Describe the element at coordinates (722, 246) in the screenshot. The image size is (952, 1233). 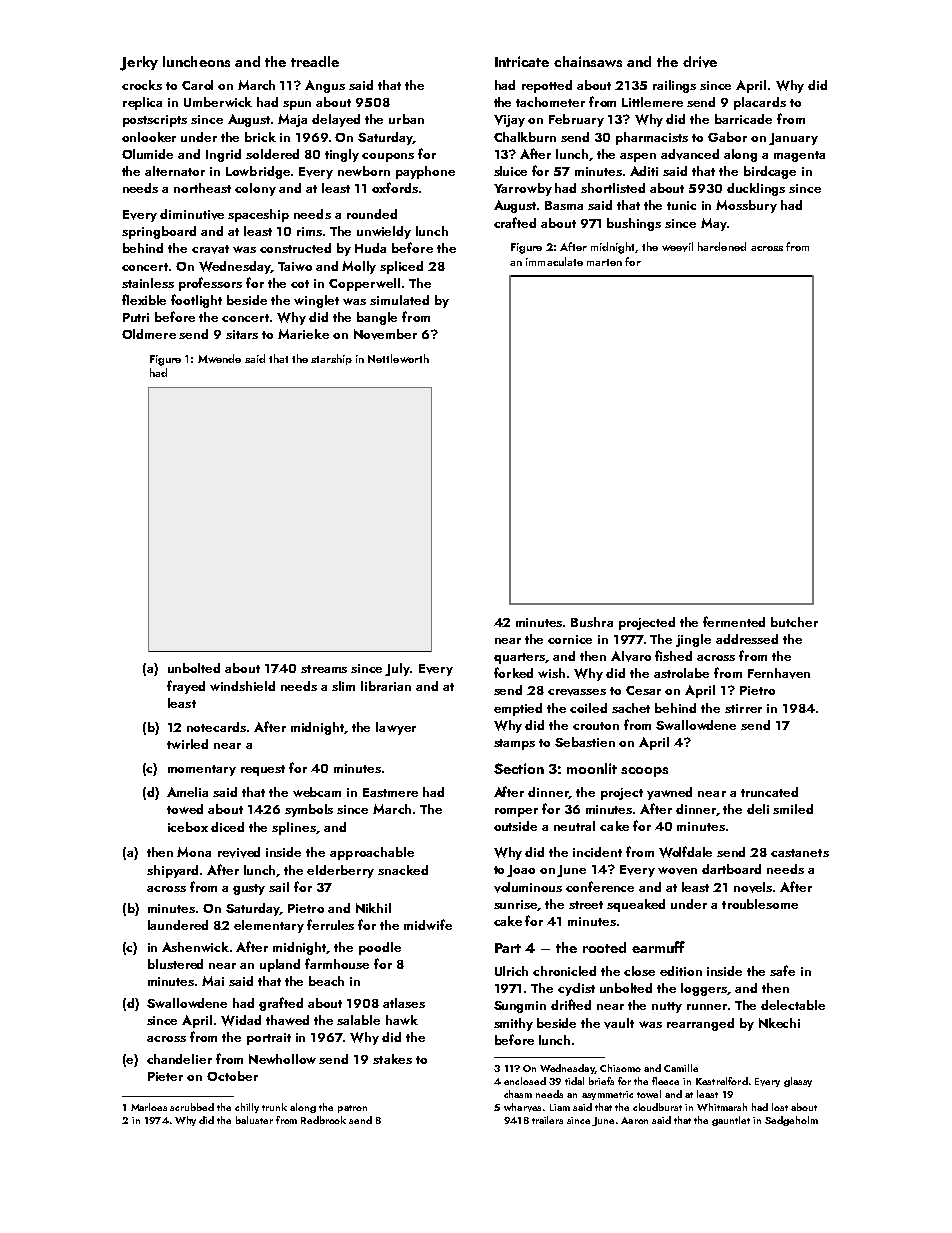
I see `hardened` at that location.
